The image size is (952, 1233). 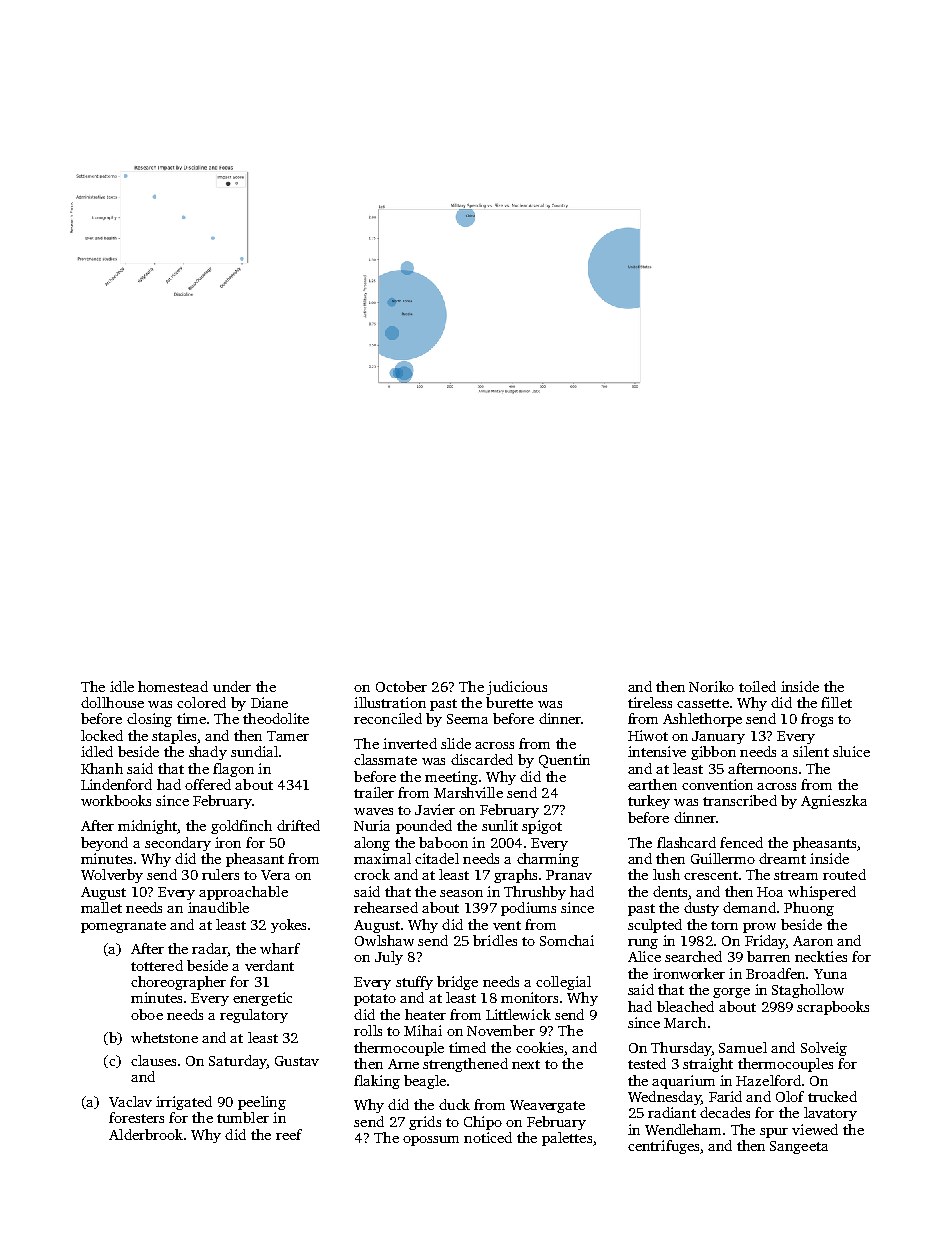 I want to click on spigot, so click(x=542, y=827).
